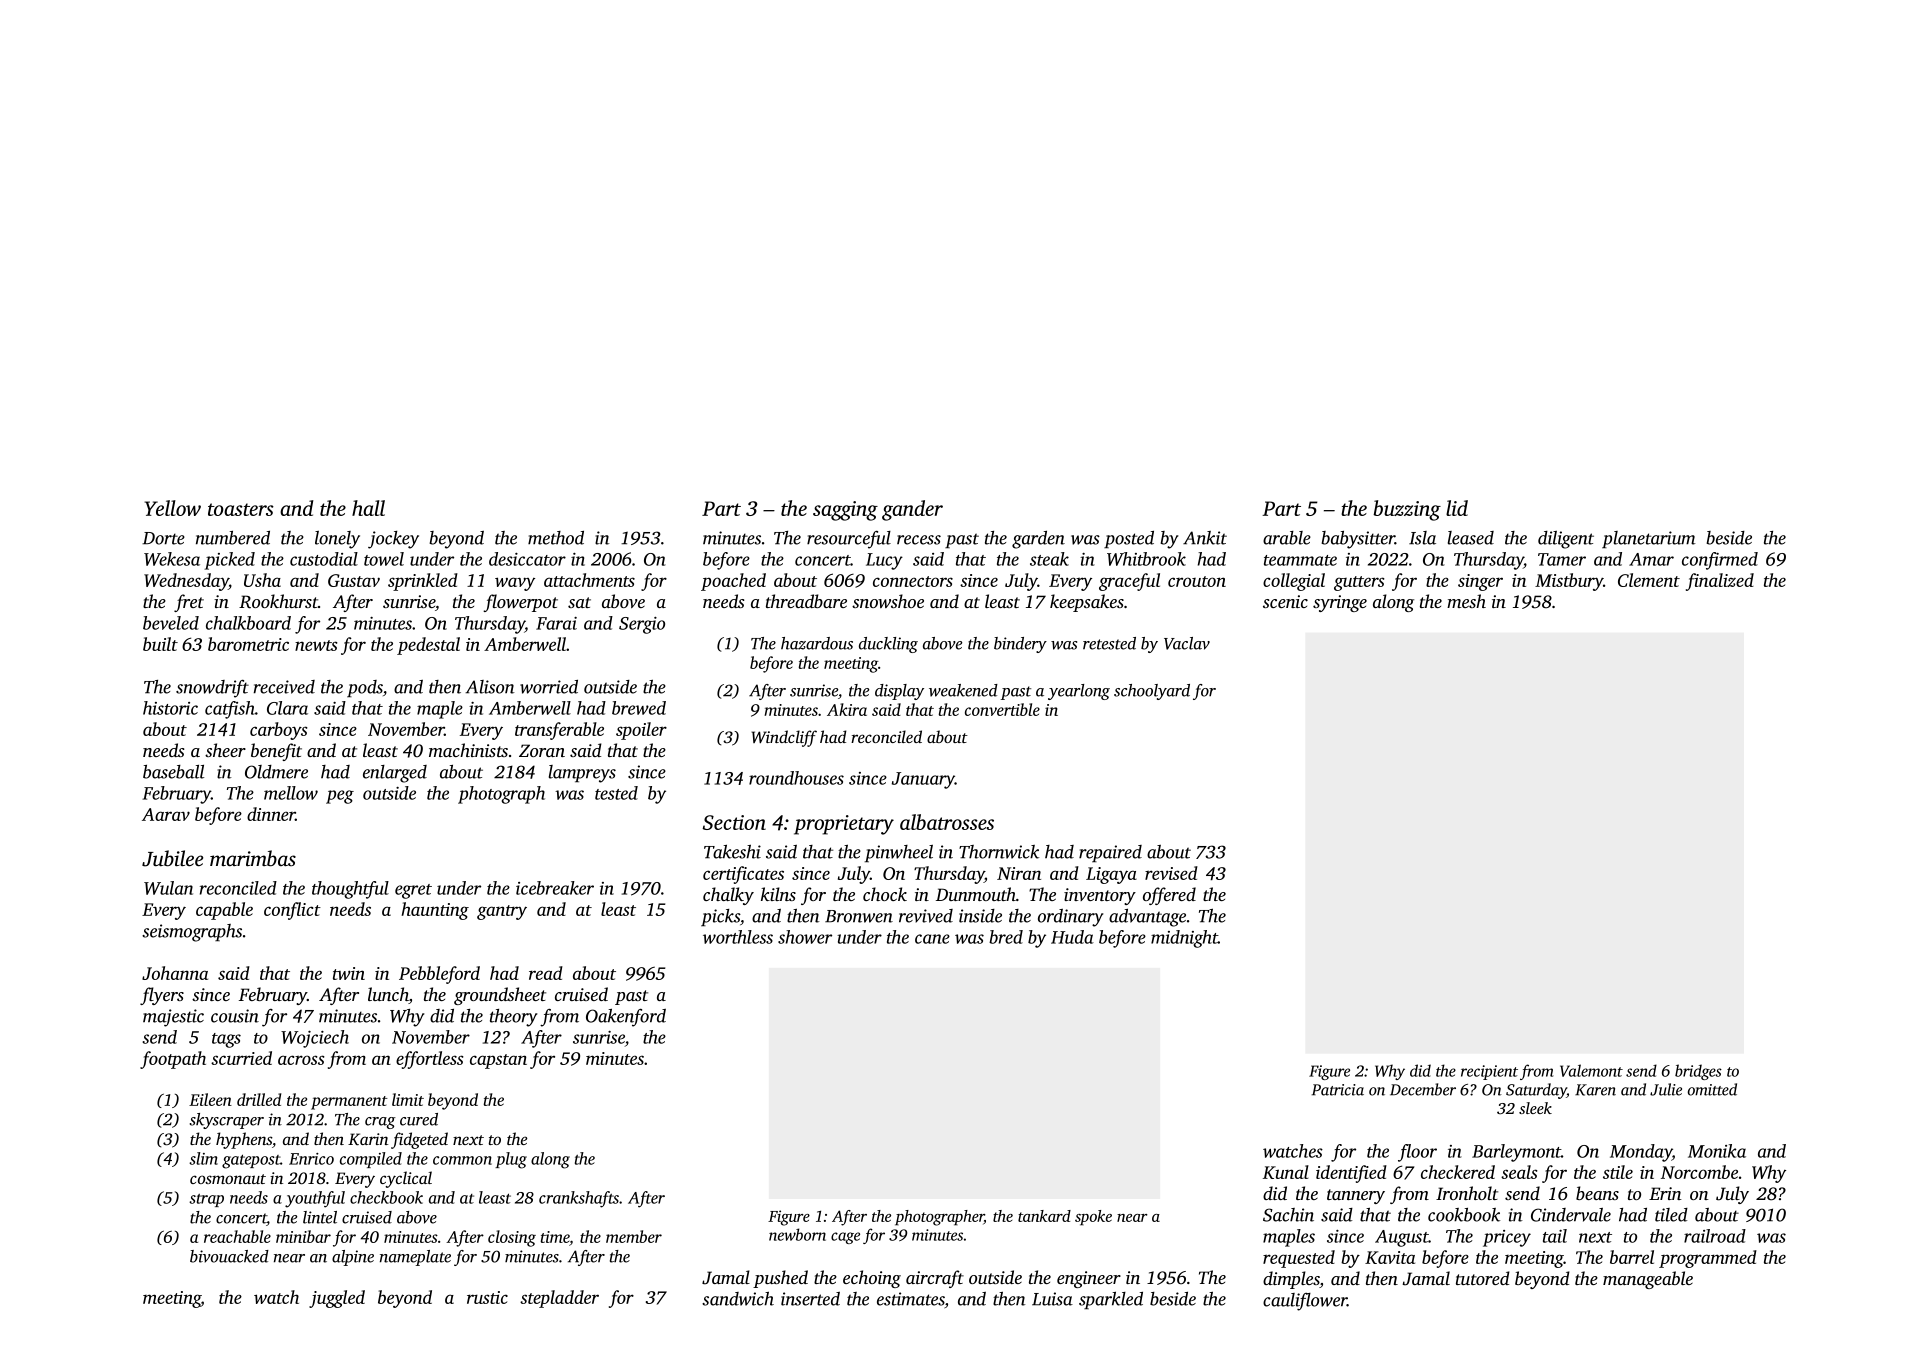  Describe the element at coordinates (817, 643) in the image. I see `hazardous` at that location.
